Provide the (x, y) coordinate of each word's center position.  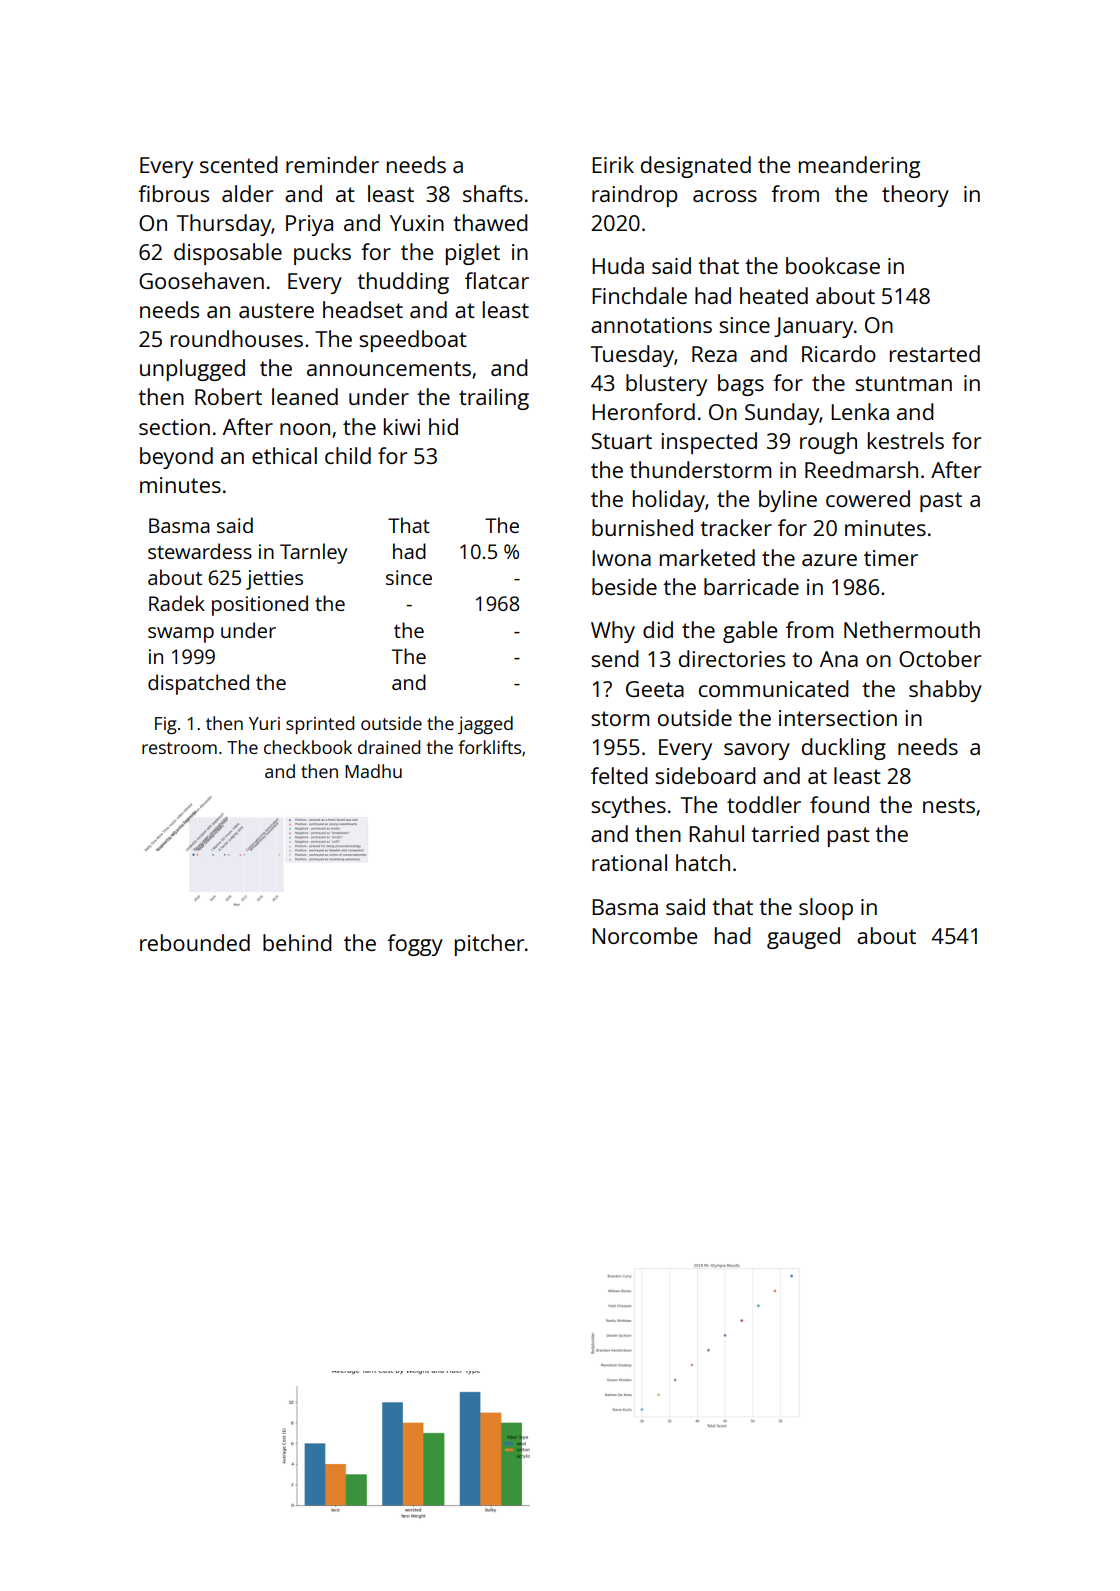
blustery (666, 385)
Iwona (621, 558)
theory (915, 196)
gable (750, 632)
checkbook (308, 747)
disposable (228, 254)
